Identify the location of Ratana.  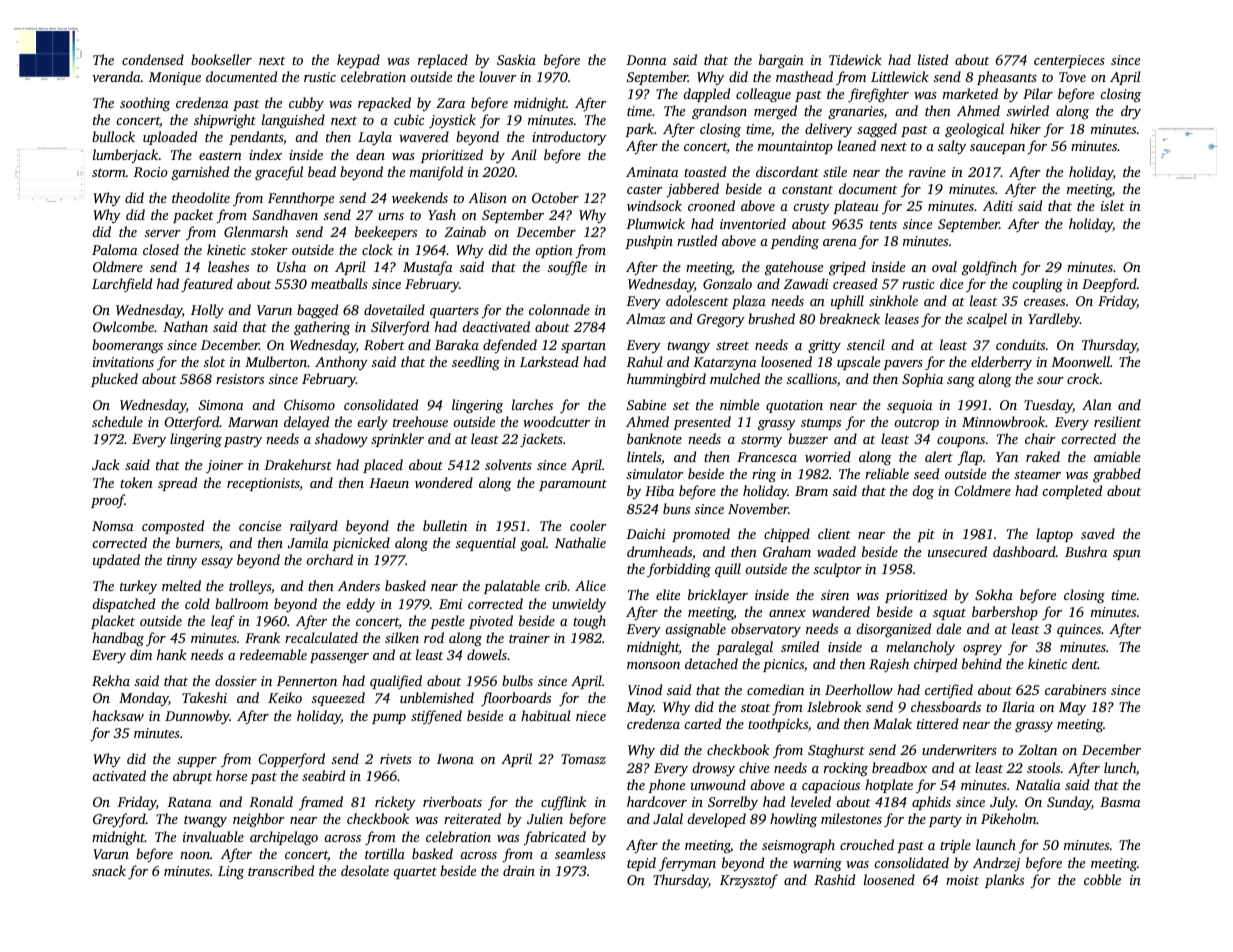
(189, 802).
